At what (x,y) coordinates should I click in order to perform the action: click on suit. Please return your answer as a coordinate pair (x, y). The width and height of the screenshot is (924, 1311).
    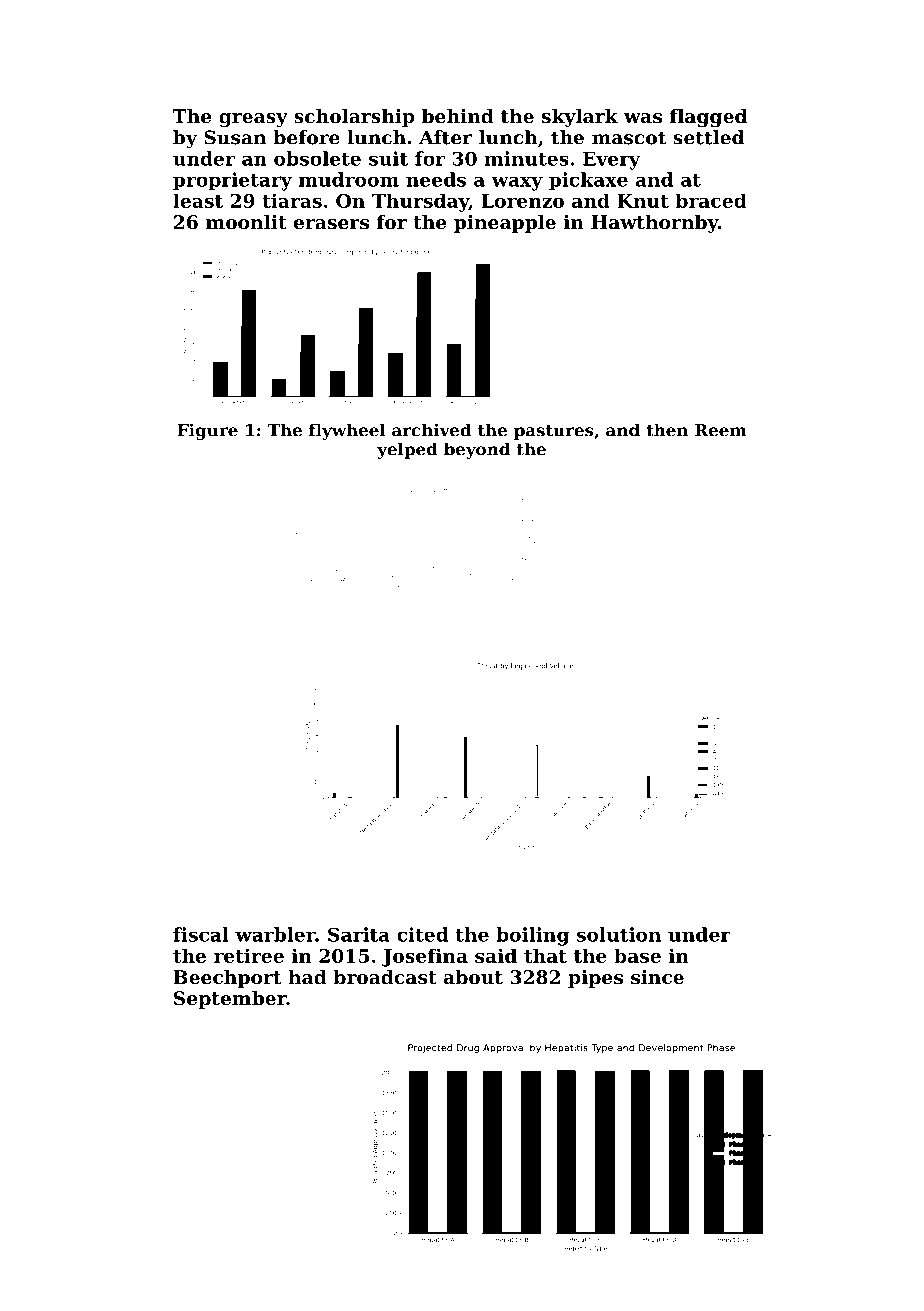
    Looking at the image, I should click on (388, 158).
